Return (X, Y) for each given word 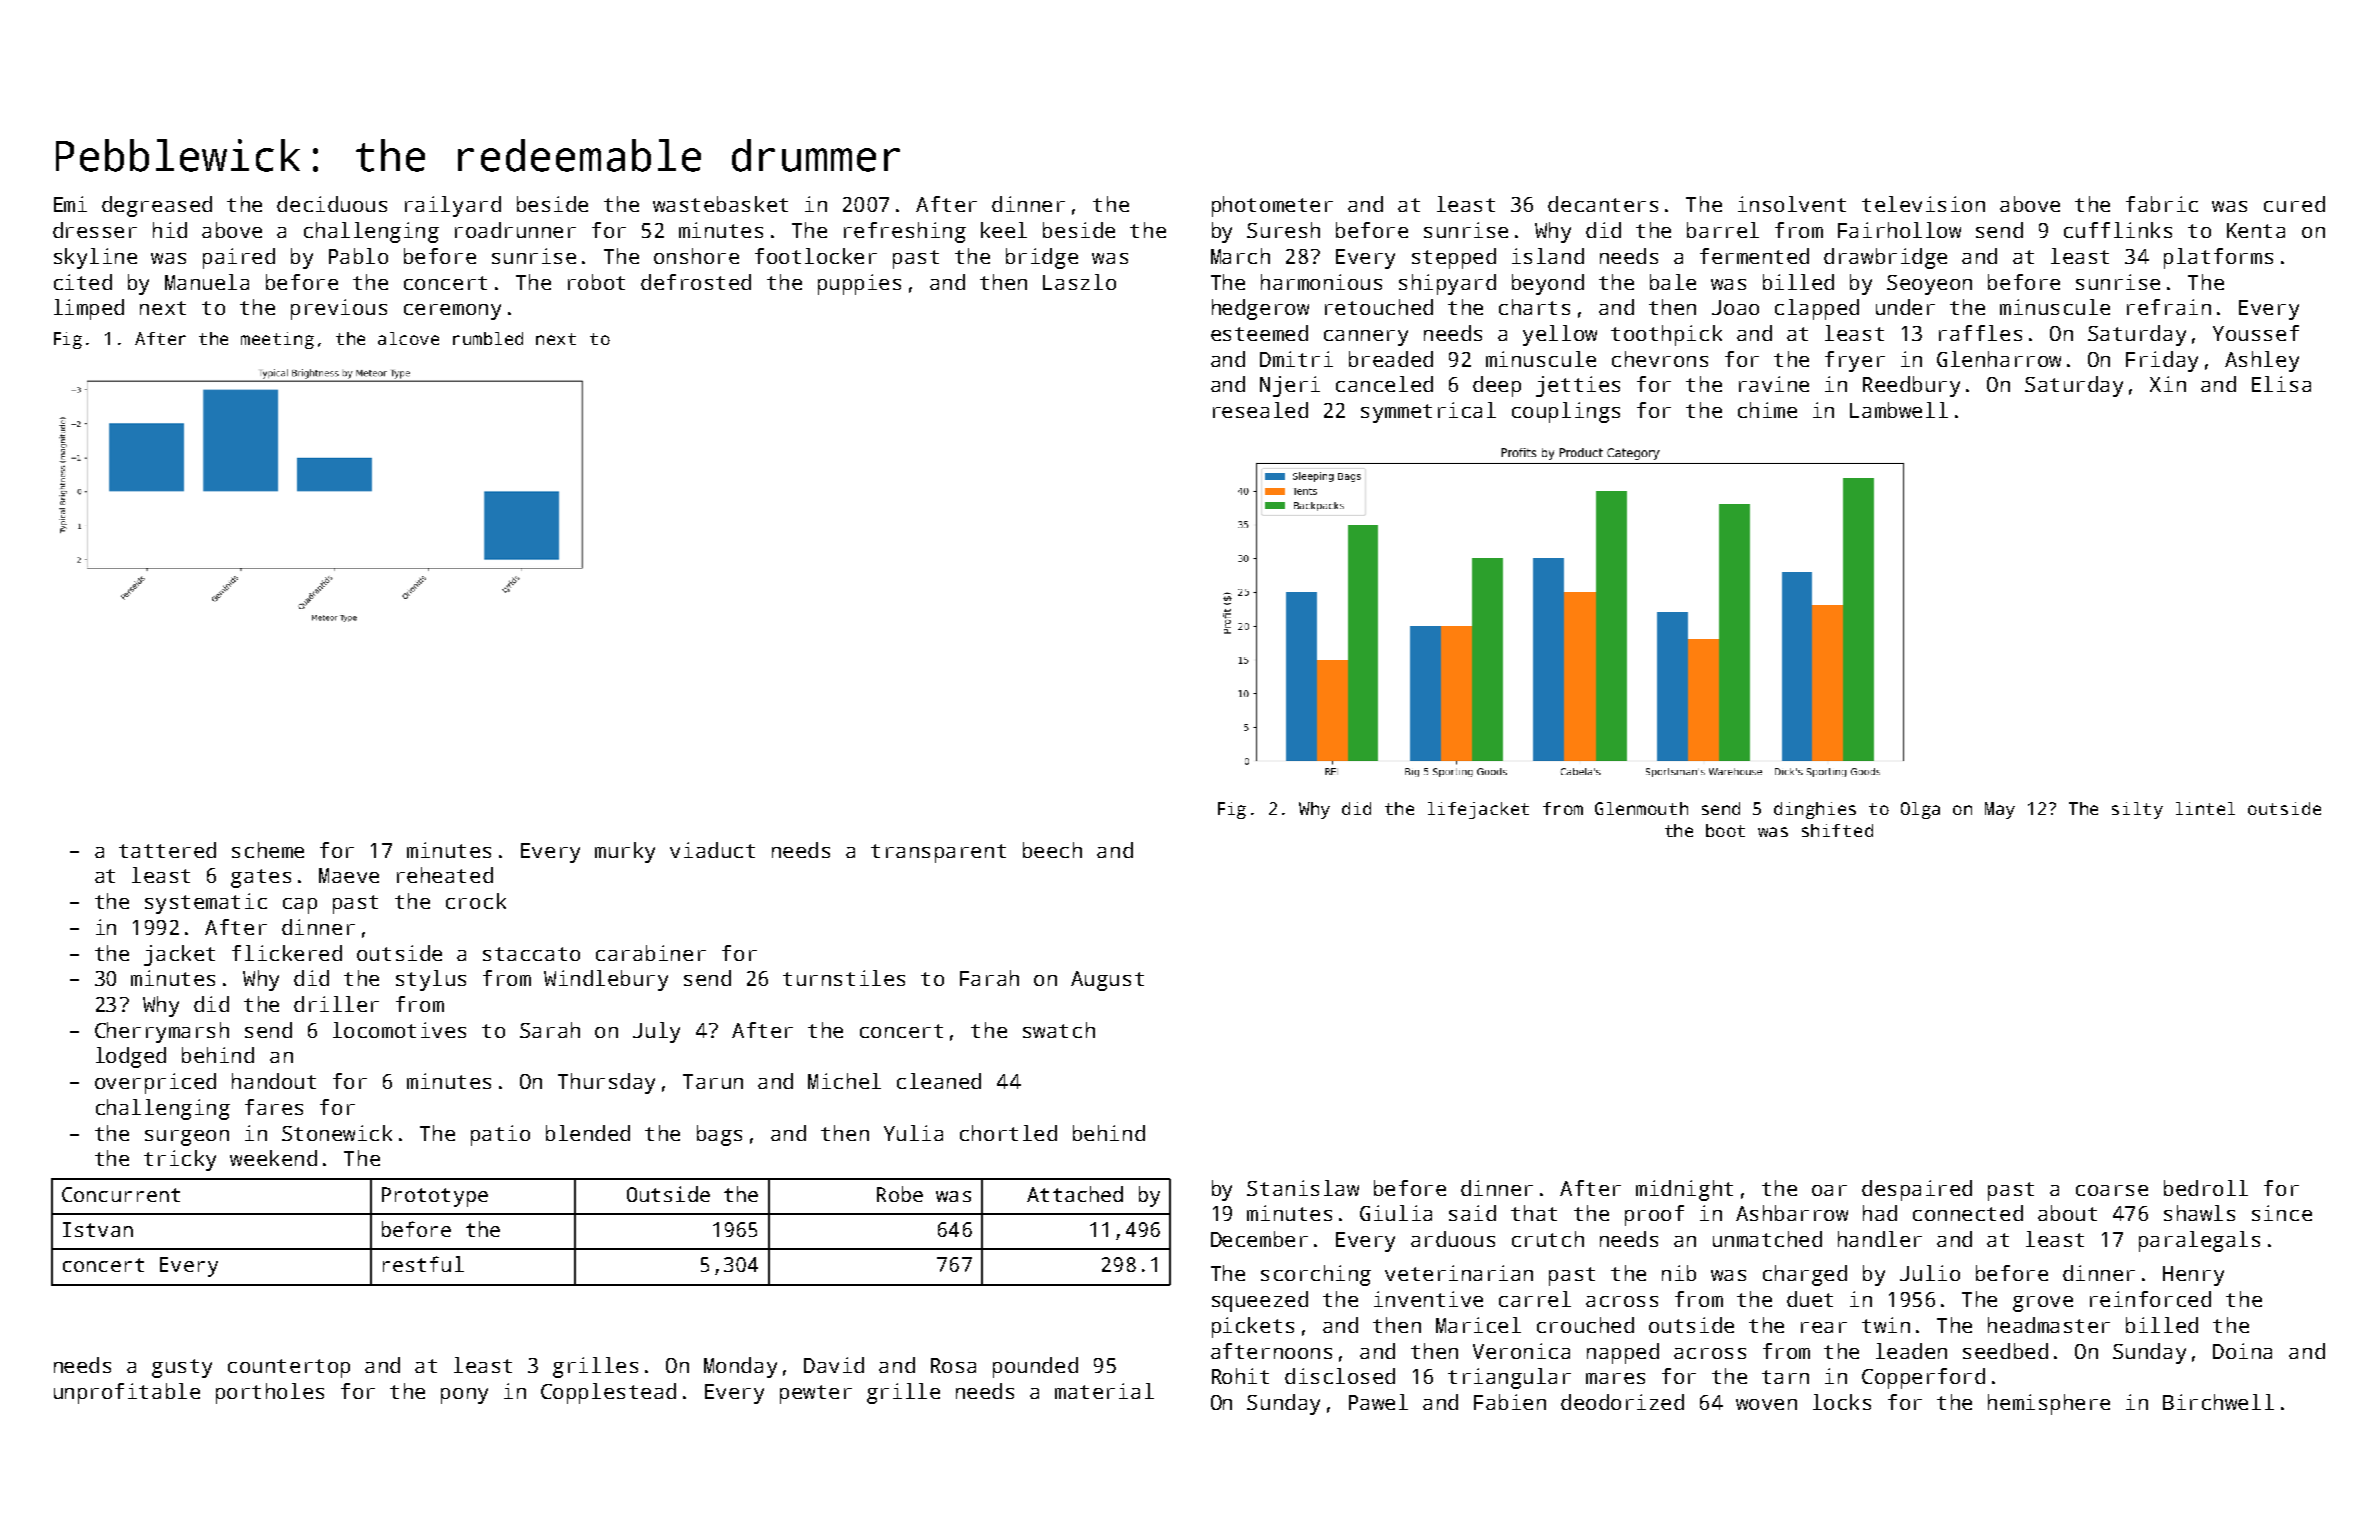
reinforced (2150, 1299)
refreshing (905, 232)
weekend (273, 1158)
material (1104, 1391)
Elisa (2281, 384)
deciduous (332, 204)
